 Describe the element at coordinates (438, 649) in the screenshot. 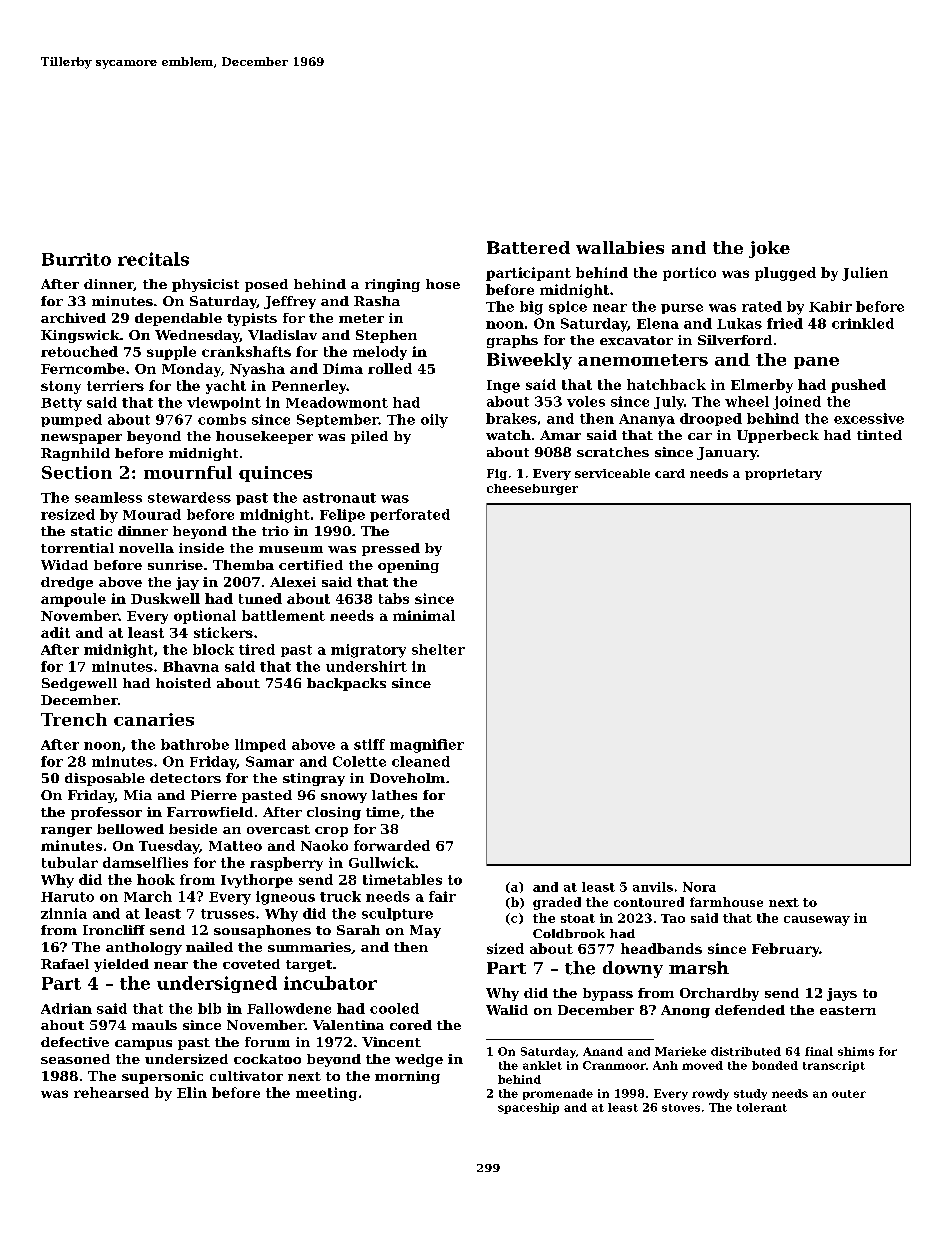

I see `shelter` at that location.
